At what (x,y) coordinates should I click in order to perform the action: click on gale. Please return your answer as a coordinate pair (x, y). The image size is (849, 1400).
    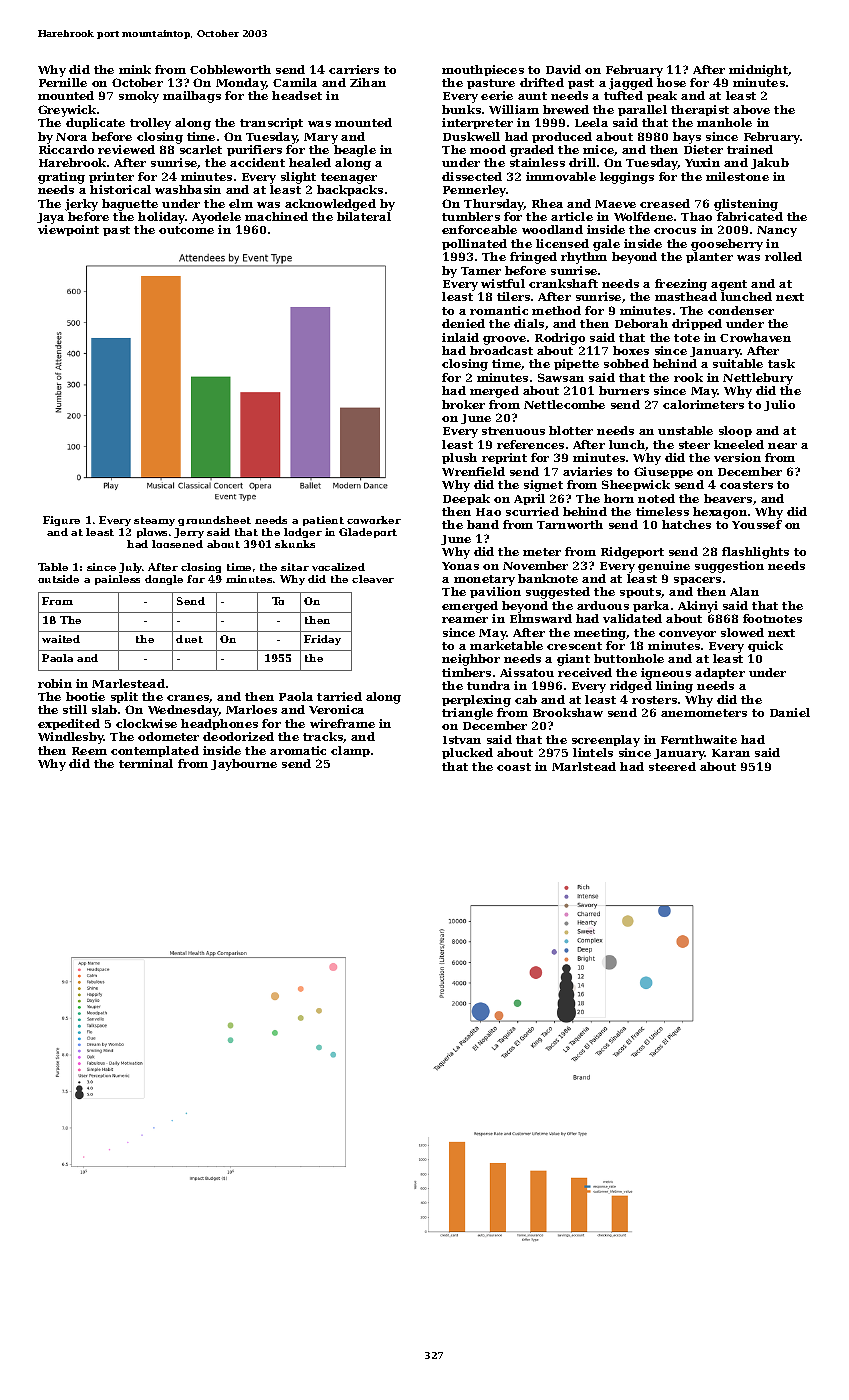
    Looking at the image, I should click on (606, 245).
